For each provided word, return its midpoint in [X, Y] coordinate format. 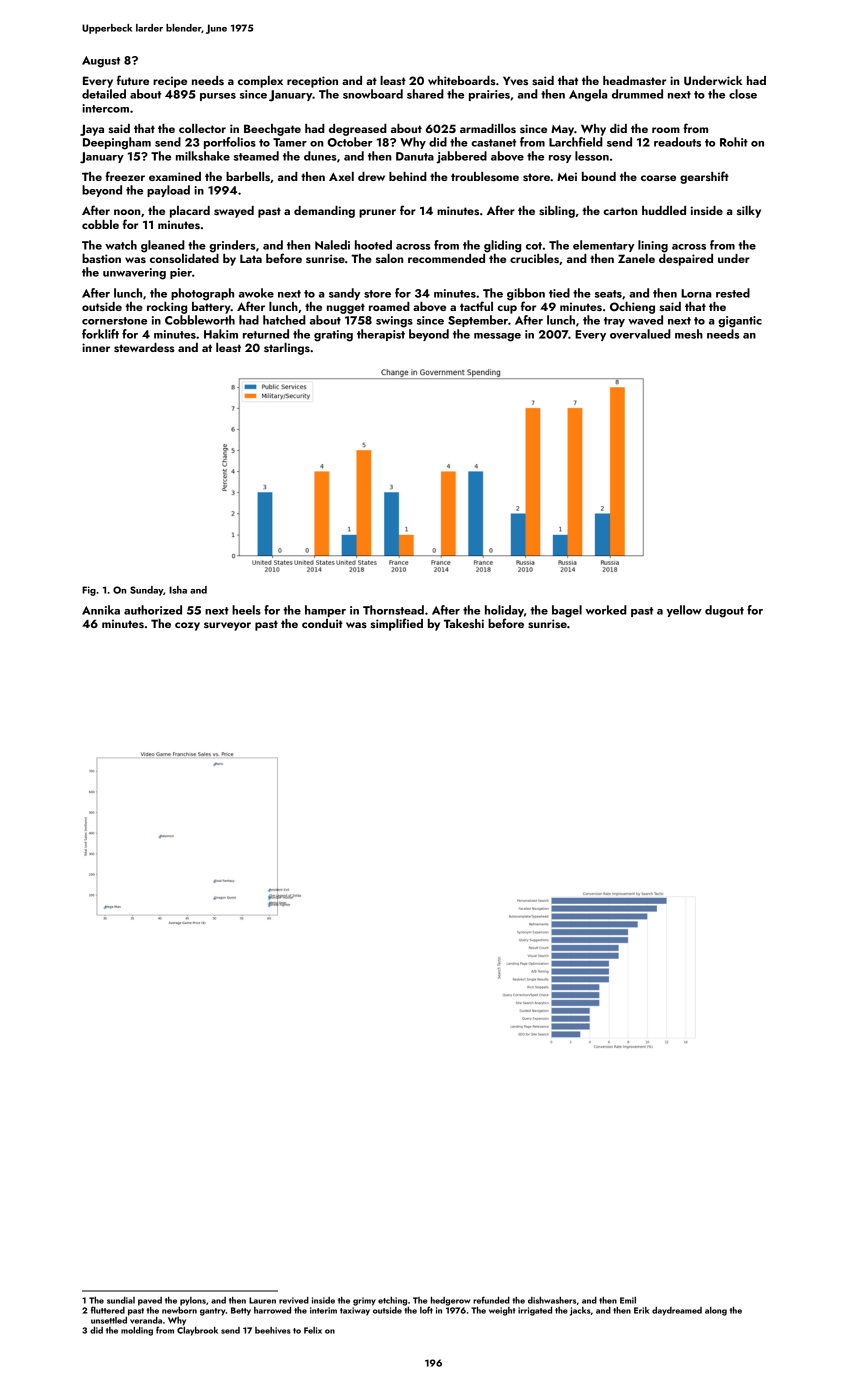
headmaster [634, 80]
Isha [178, 590]
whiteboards [462, 80]
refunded [491, 1300]
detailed [104, 94]
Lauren [262, 1300]
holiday [504, 611]
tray [614, 322]
